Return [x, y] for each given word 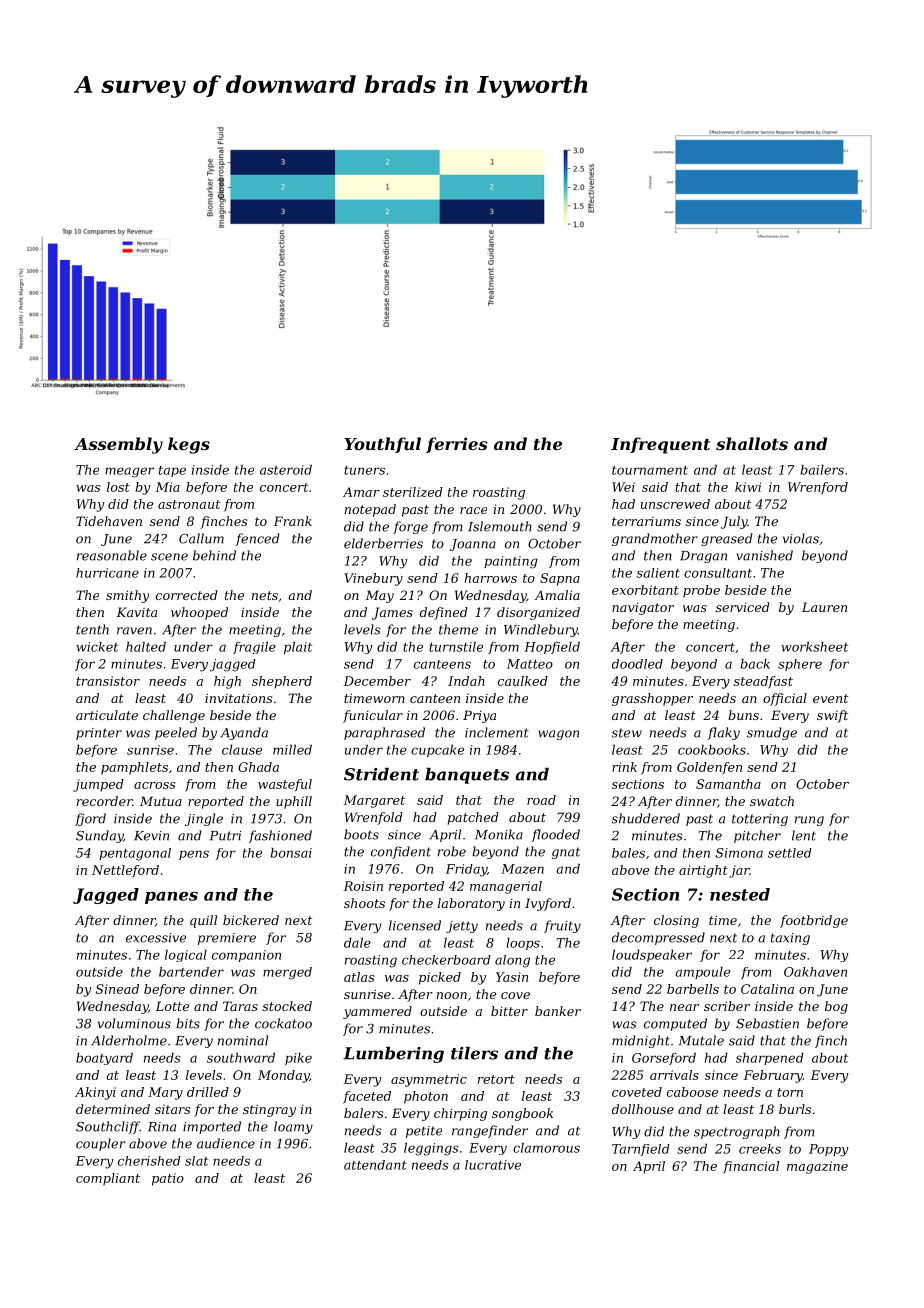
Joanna [473, 545]
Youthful [382, 445]
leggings [431, 1149]
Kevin [151, 836]
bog [836, 1007]
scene [169, 557]
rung [809, 821]
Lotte [172, 1006]
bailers [822, 470]
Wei [623, 487]
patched [473, 818]
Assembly [118, 445]
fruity [562, 926]
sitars [172, 1109]
